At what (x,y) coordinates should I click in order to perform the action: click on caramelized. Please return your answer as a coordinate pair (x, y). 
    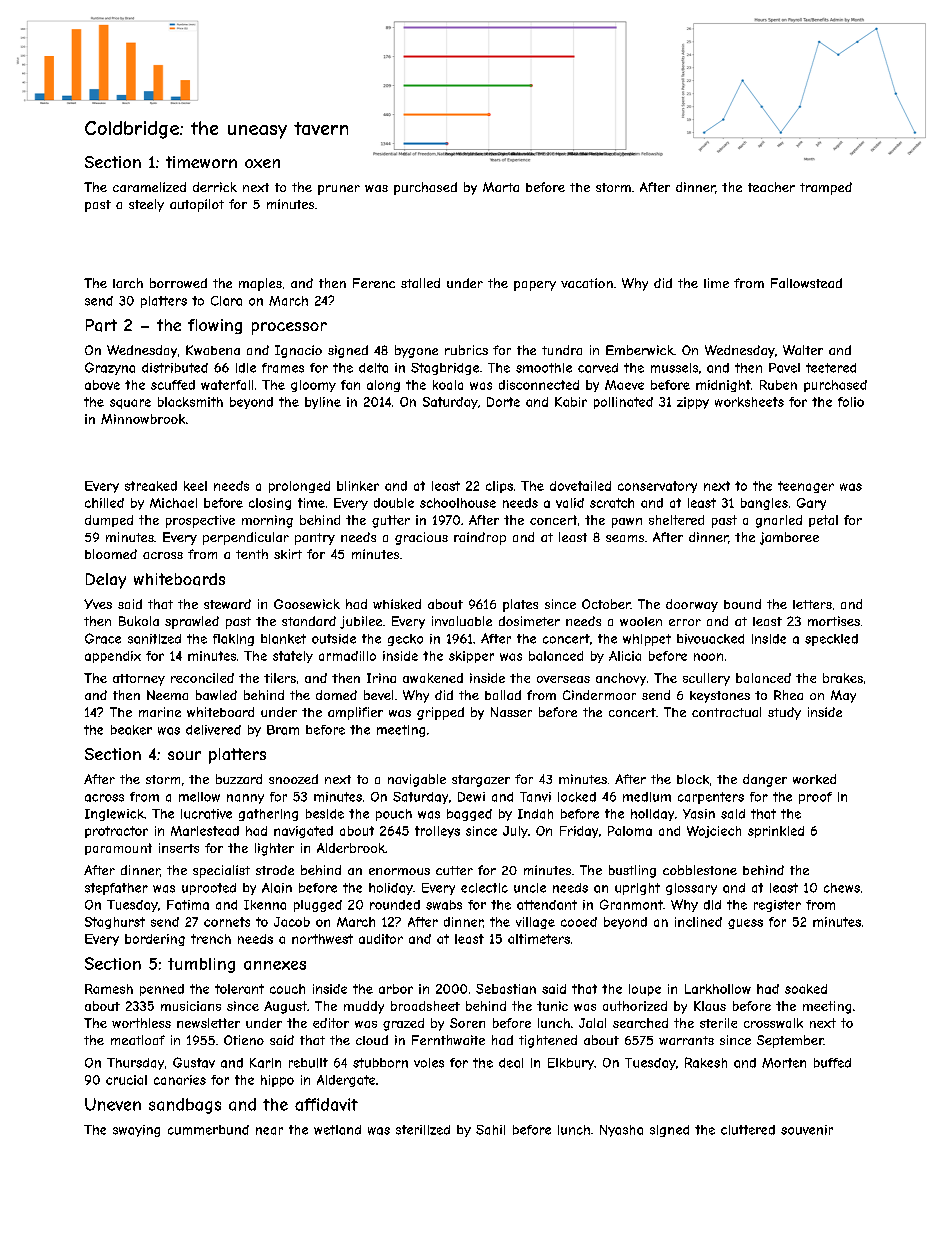
    Looking at the image, I should click on (149, 187).
